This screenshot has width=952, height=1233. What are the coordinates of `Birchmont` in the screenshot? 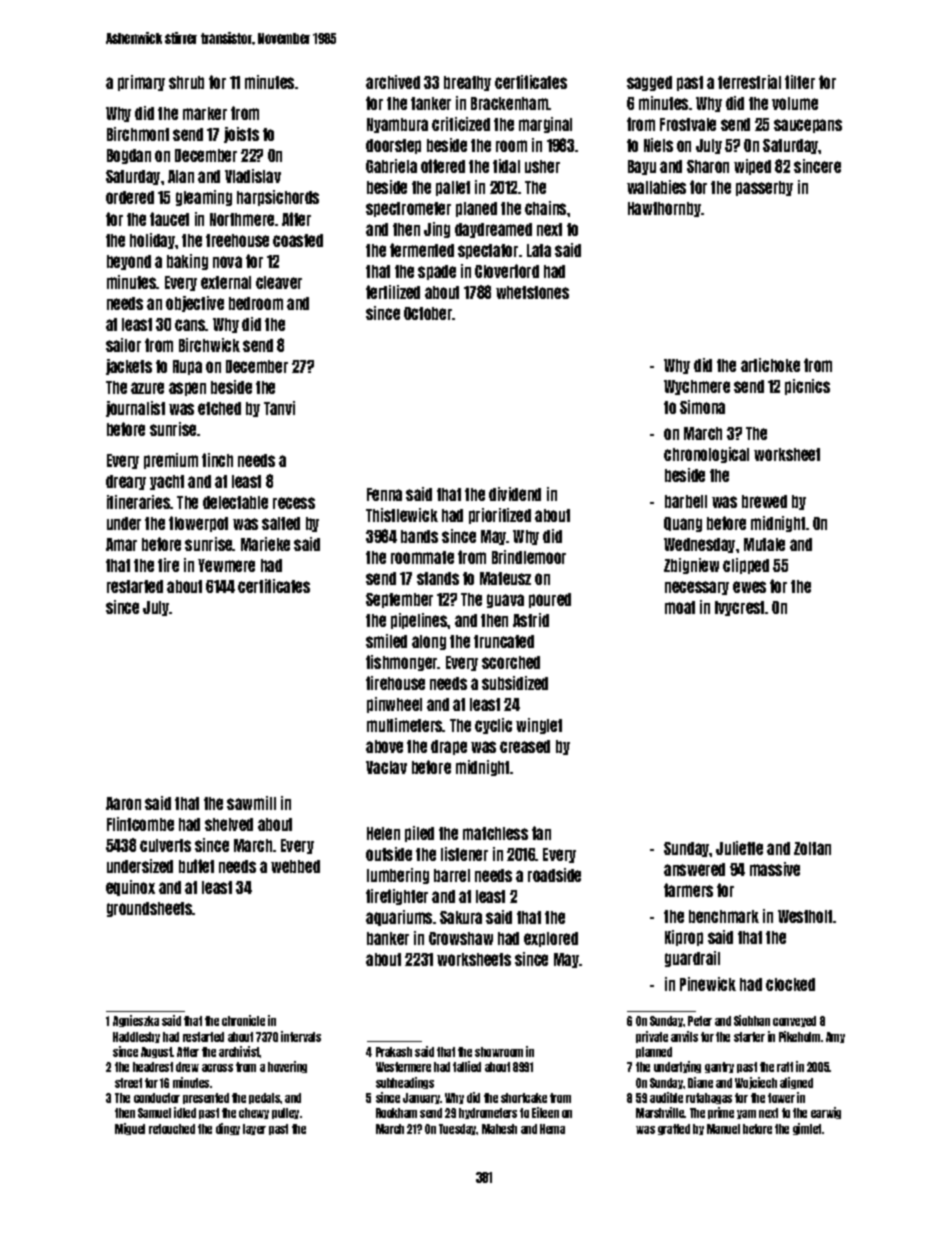 It's located at (138, 134).
